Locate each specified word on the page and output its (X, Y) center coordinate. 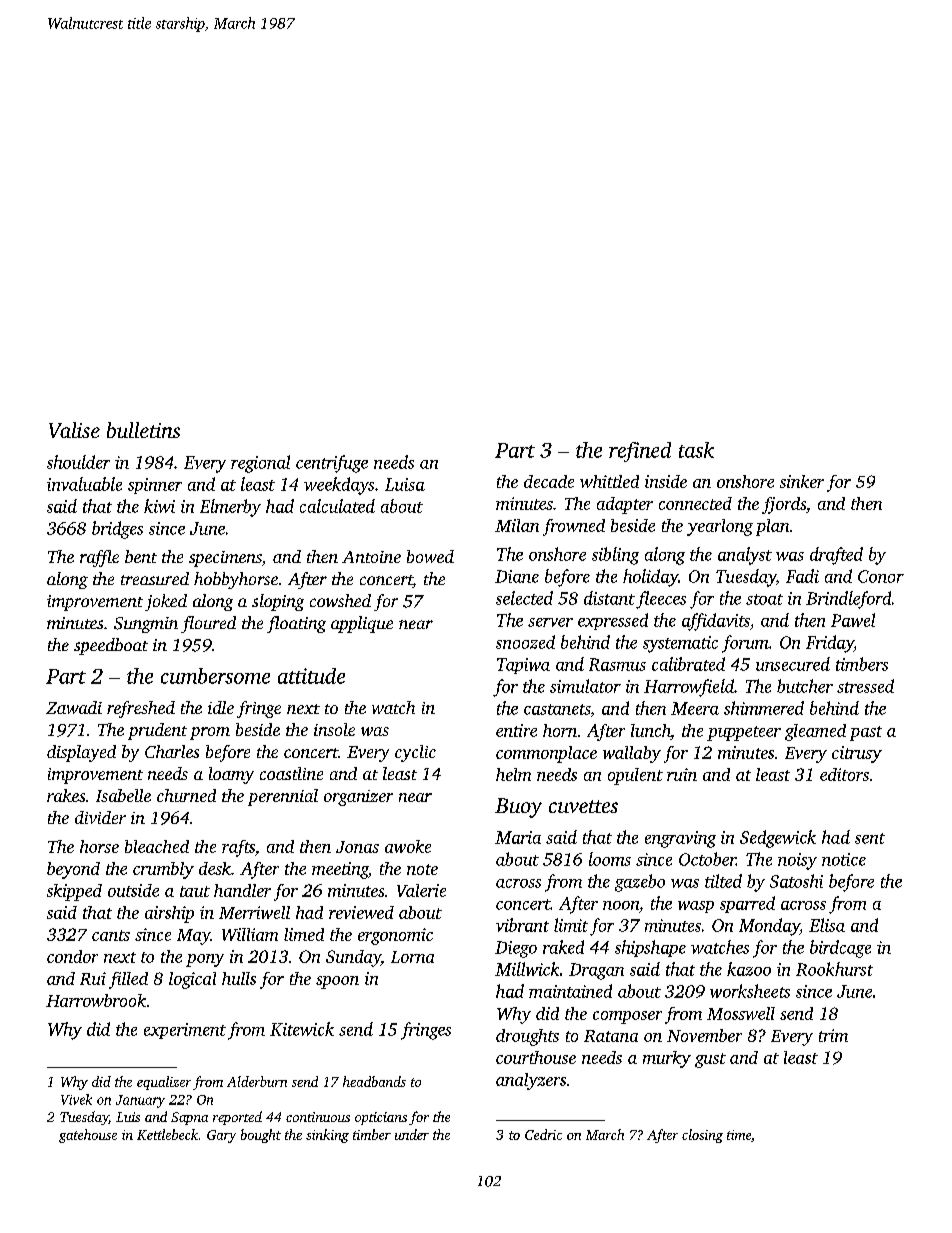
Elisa (827, 925)
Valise (74, 430)
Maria (518, 837)
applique (362, 624)
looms (610, 859)
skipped (74, 892)
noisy (797, 861)
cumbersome (215, 676)
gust (710, 1060)
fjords (784, 505)
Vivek (76, 1099)
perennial (283, 797)
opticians (381, 1118)
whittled (609, 481)
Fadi (802, 576)
